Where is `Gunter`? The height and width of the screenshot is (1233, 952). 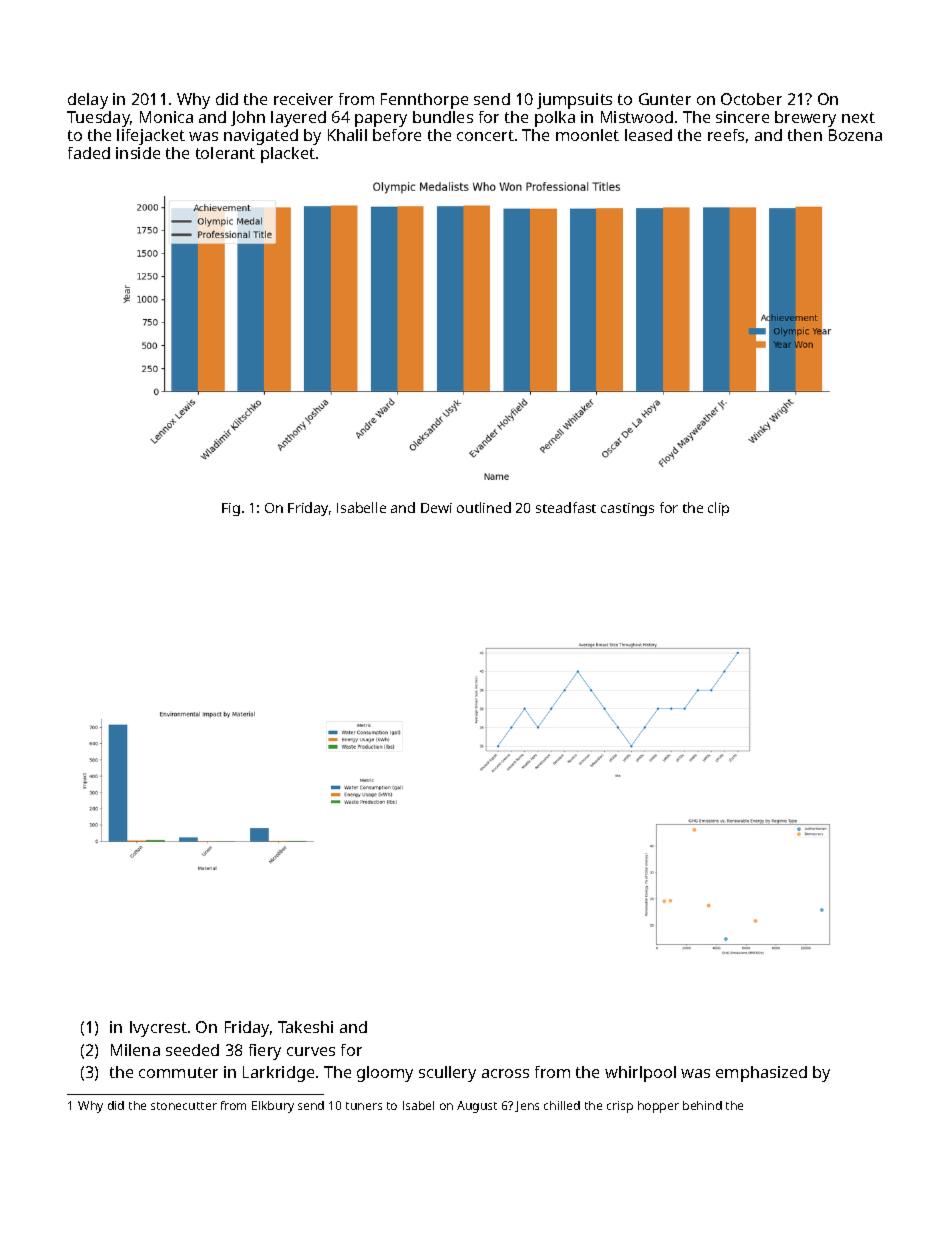 Gunter is located at coordinates (665, 99).
